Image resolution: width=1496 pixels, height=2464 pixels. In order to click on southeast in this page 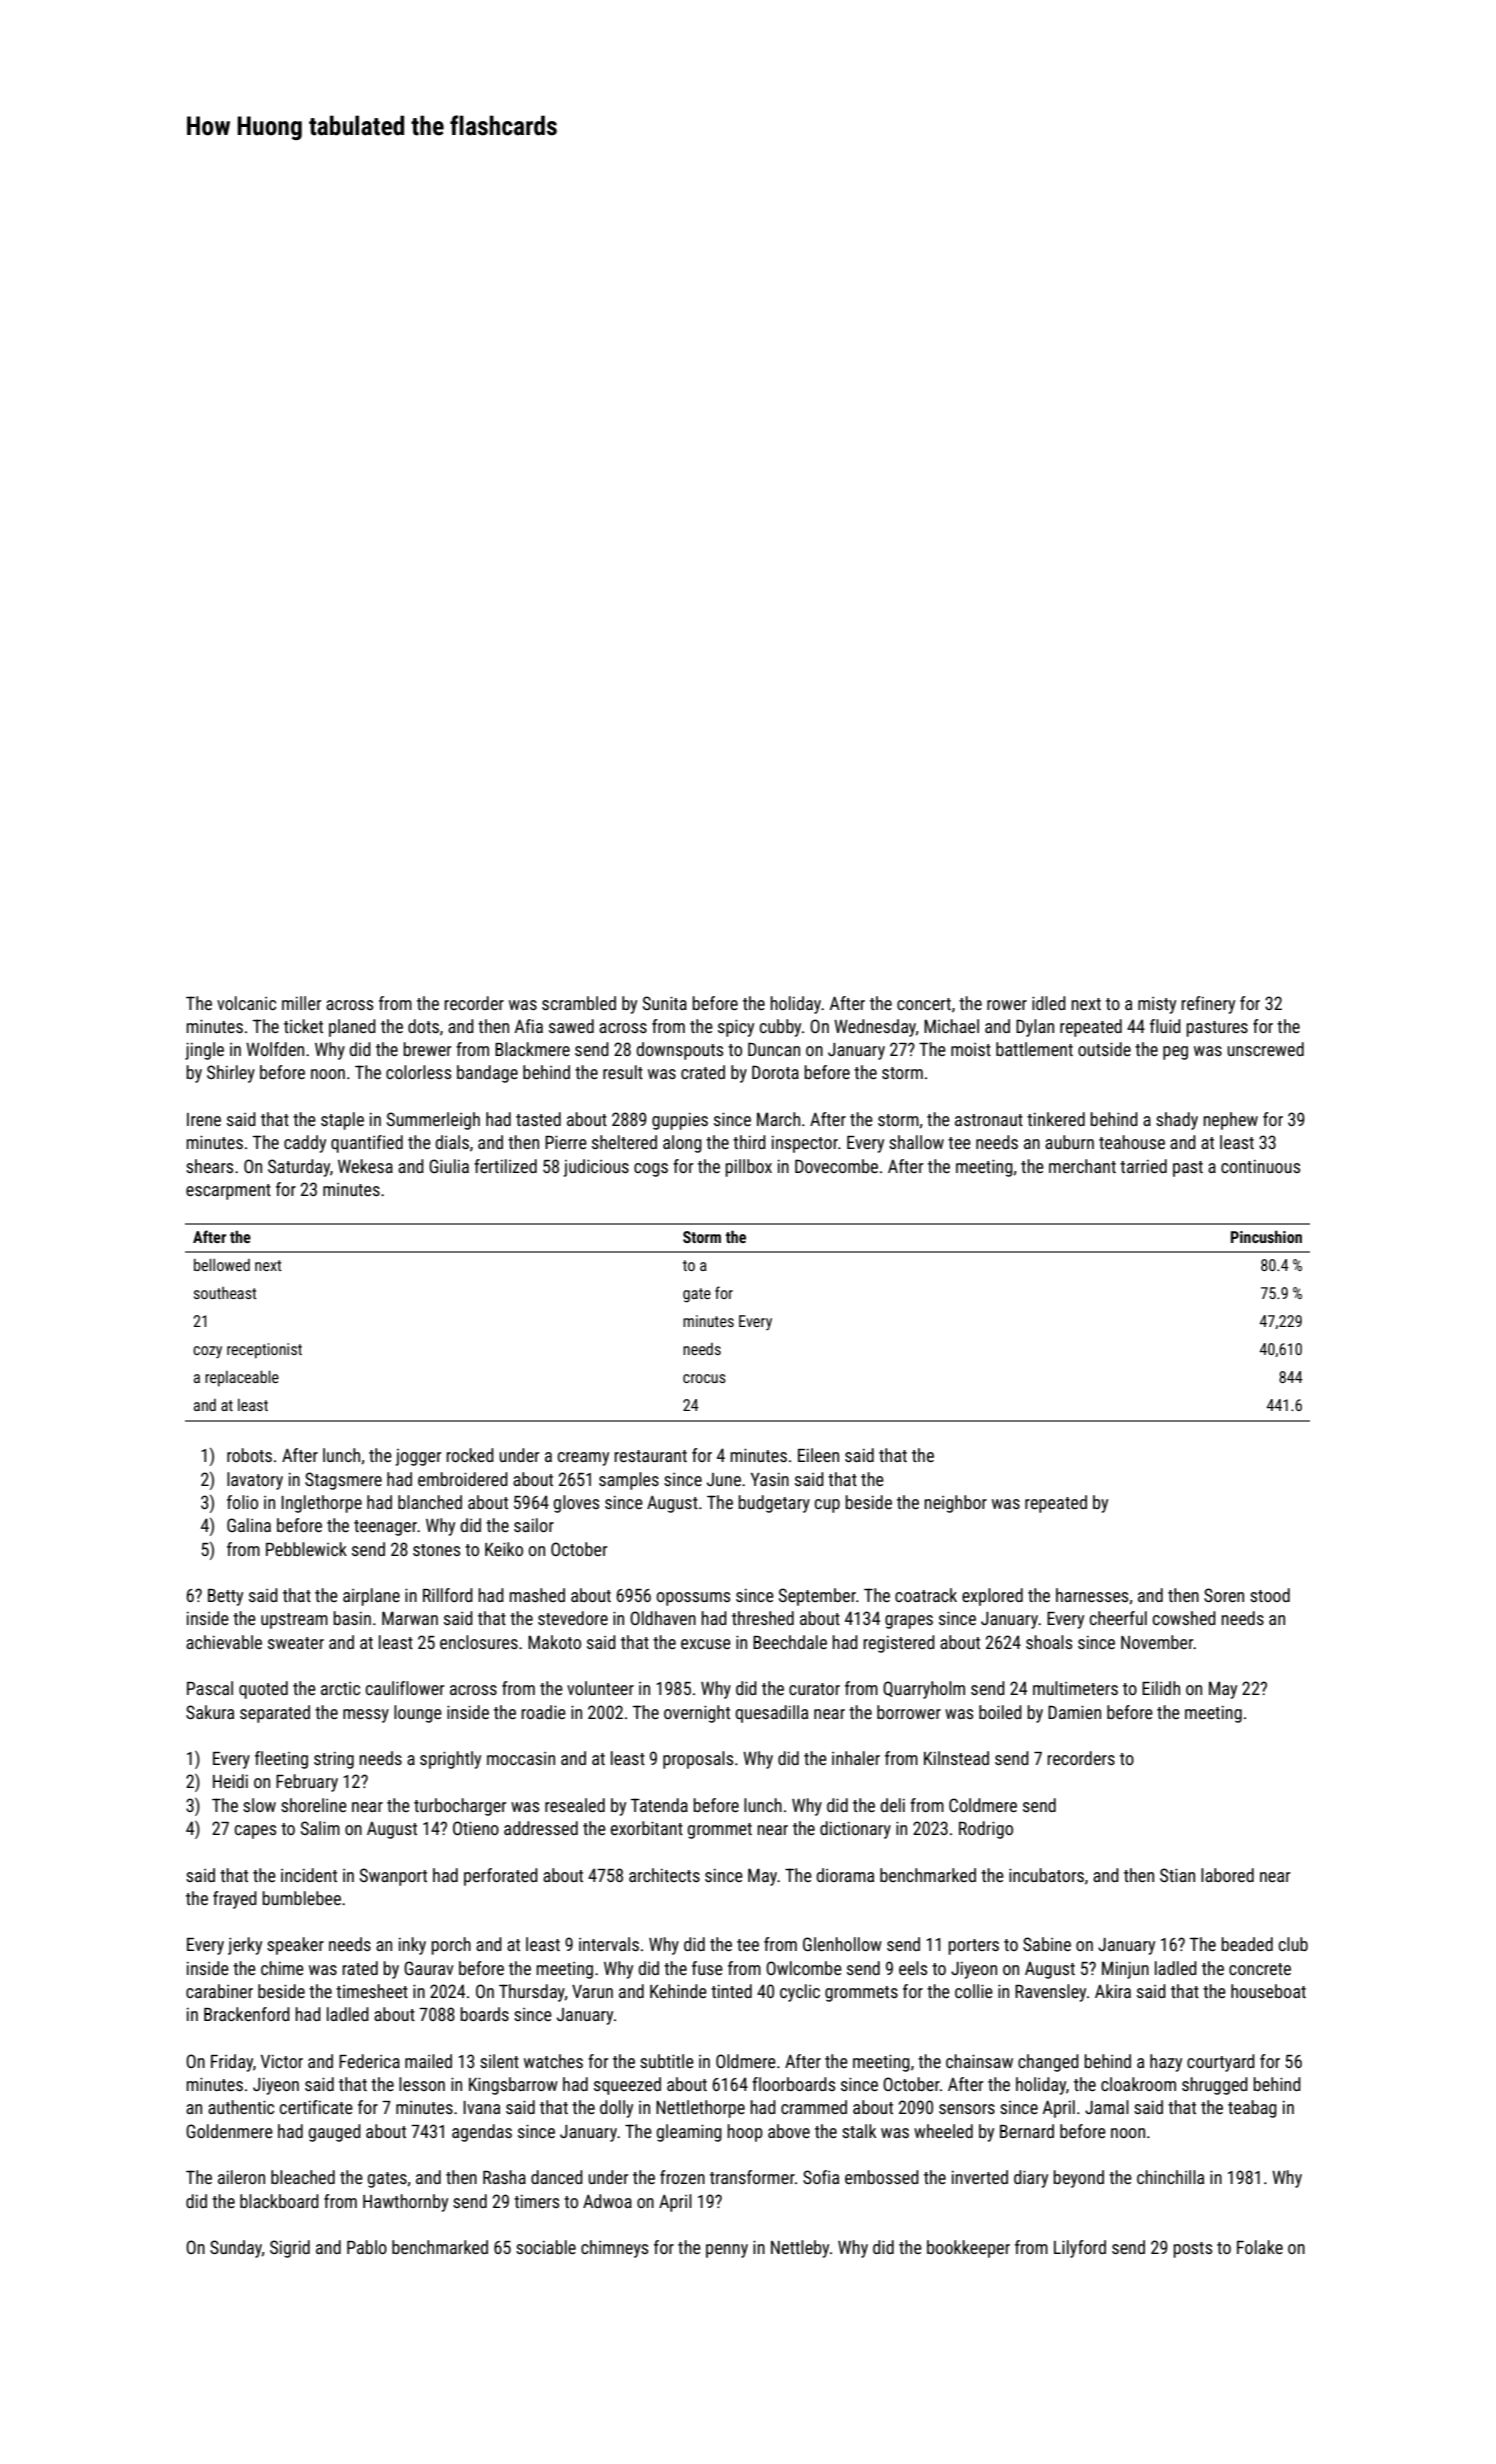, I will do `click(225, 1293)`.
